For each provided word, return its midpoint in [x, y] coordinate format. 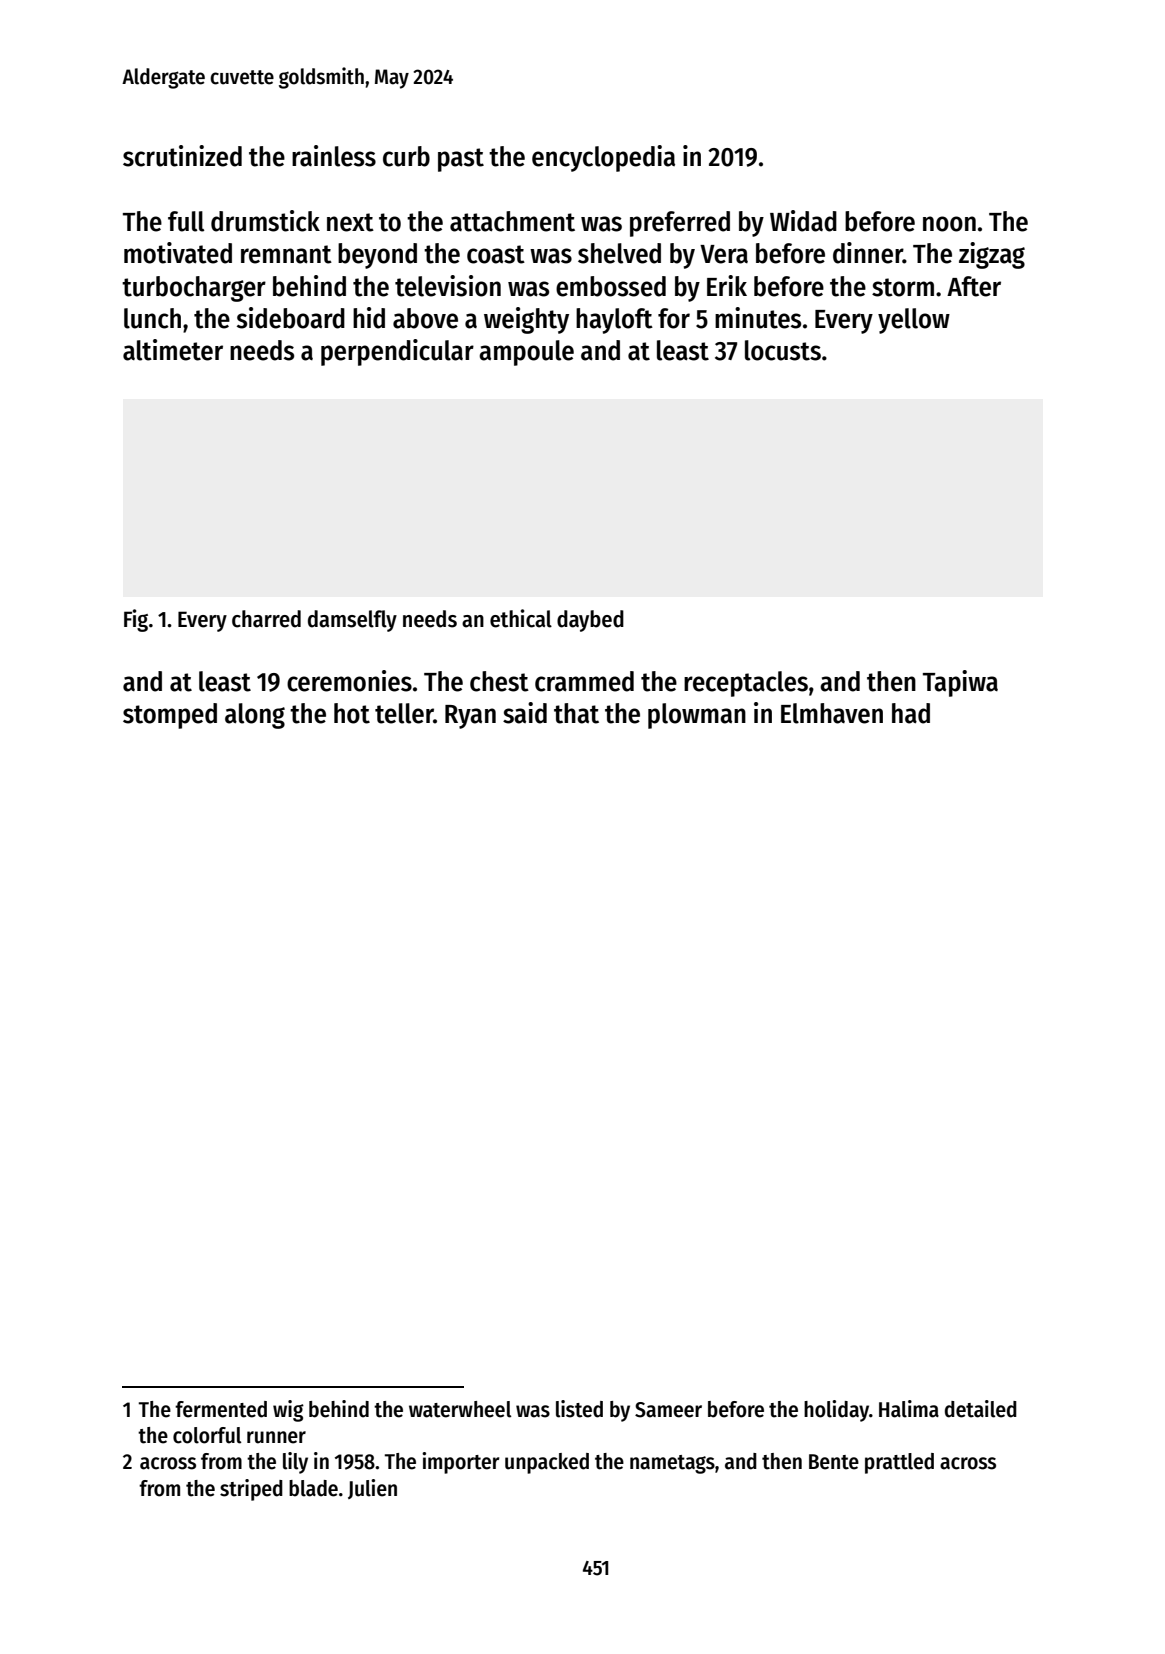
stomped [170, 716]
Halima [909, 1409]
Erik [727, 285]
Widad [803, 221]
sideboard [291, 318]
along [255, 716]
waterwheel [460, 1409]
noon [949, 224]
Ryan [470, 717]
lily [295, 1463]
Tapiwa [960, 683]
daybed [590, 621]
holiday [836, 1411]
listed [579, 1409]
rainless [334, 156]
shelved [619, 253]
